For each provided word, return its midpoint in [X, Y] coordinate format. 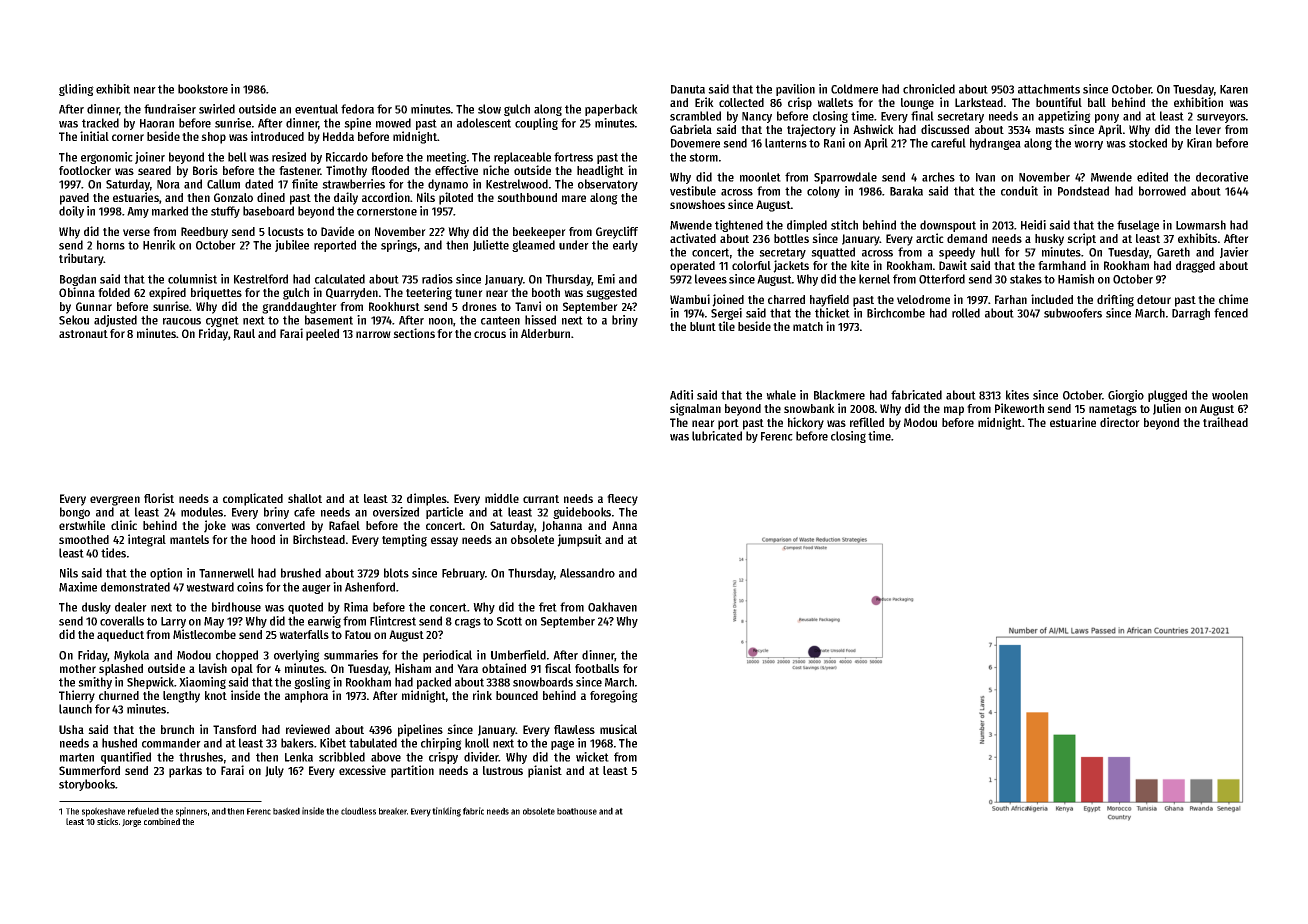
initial [94, 136]
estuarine [1073, 422]
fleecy [622, 500]
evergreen [115, 501]
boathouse [577, 811]
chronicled [929, 89]
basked [286, 811]
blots [396, 573]
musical [618, 729]
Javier [1234, 252]
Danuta [688, 89]
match [808, 326]
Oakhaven [612, 607]
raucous [182, 321]
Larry [173, 622]
